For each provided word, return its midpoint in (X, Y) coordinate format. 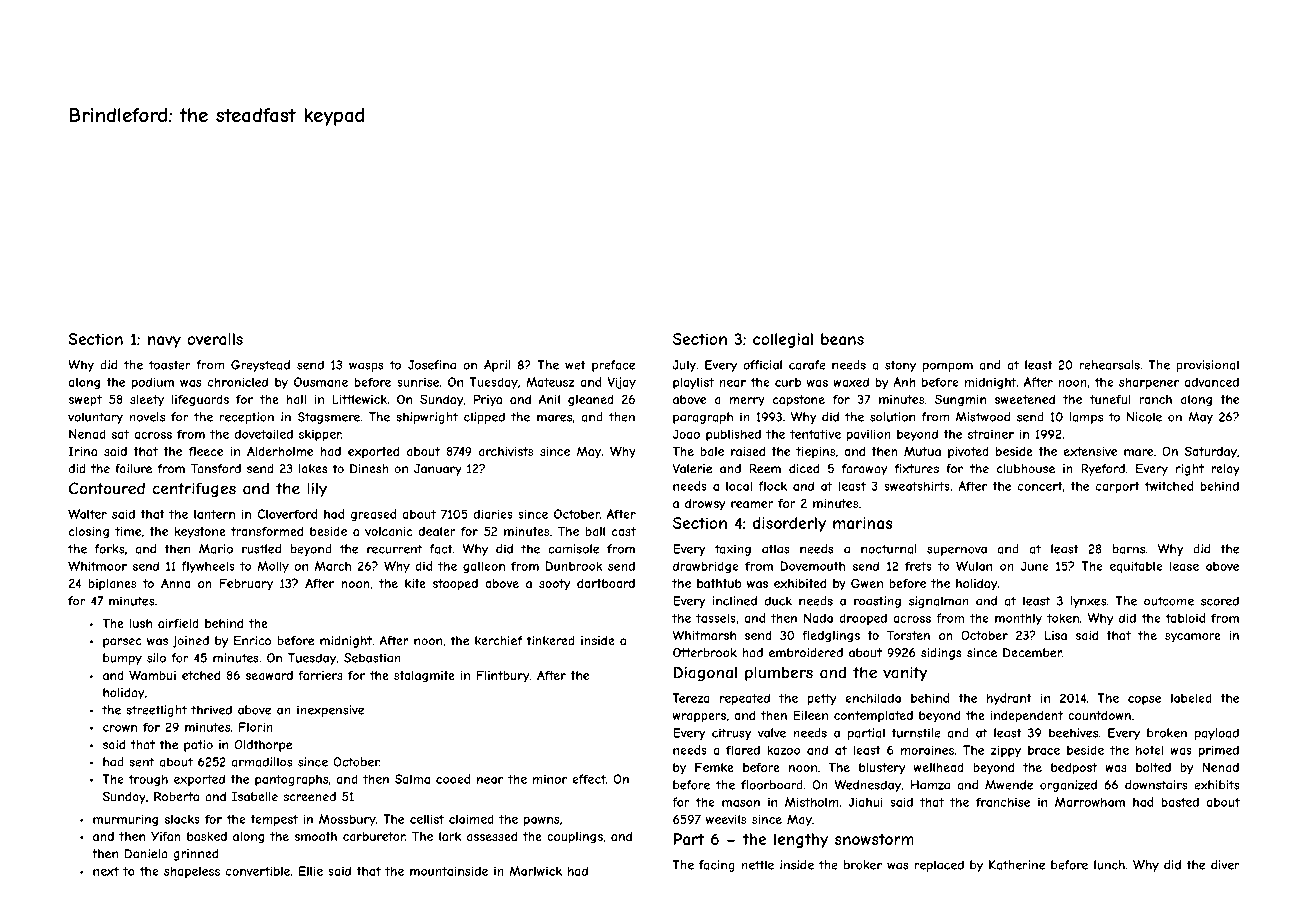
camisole (573, 549)
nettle (757, 865)
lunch (1109, 865)
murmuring (125, 820)
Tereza (691, 698)
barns (1128, 549)
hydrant (1009, 699)
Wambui (152, 675)
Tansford (216, 469)
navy (164, 342)
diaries (493, 514)
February (246, 584)
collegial (783, 340)
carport (1118, 487)
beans (842, 339)
